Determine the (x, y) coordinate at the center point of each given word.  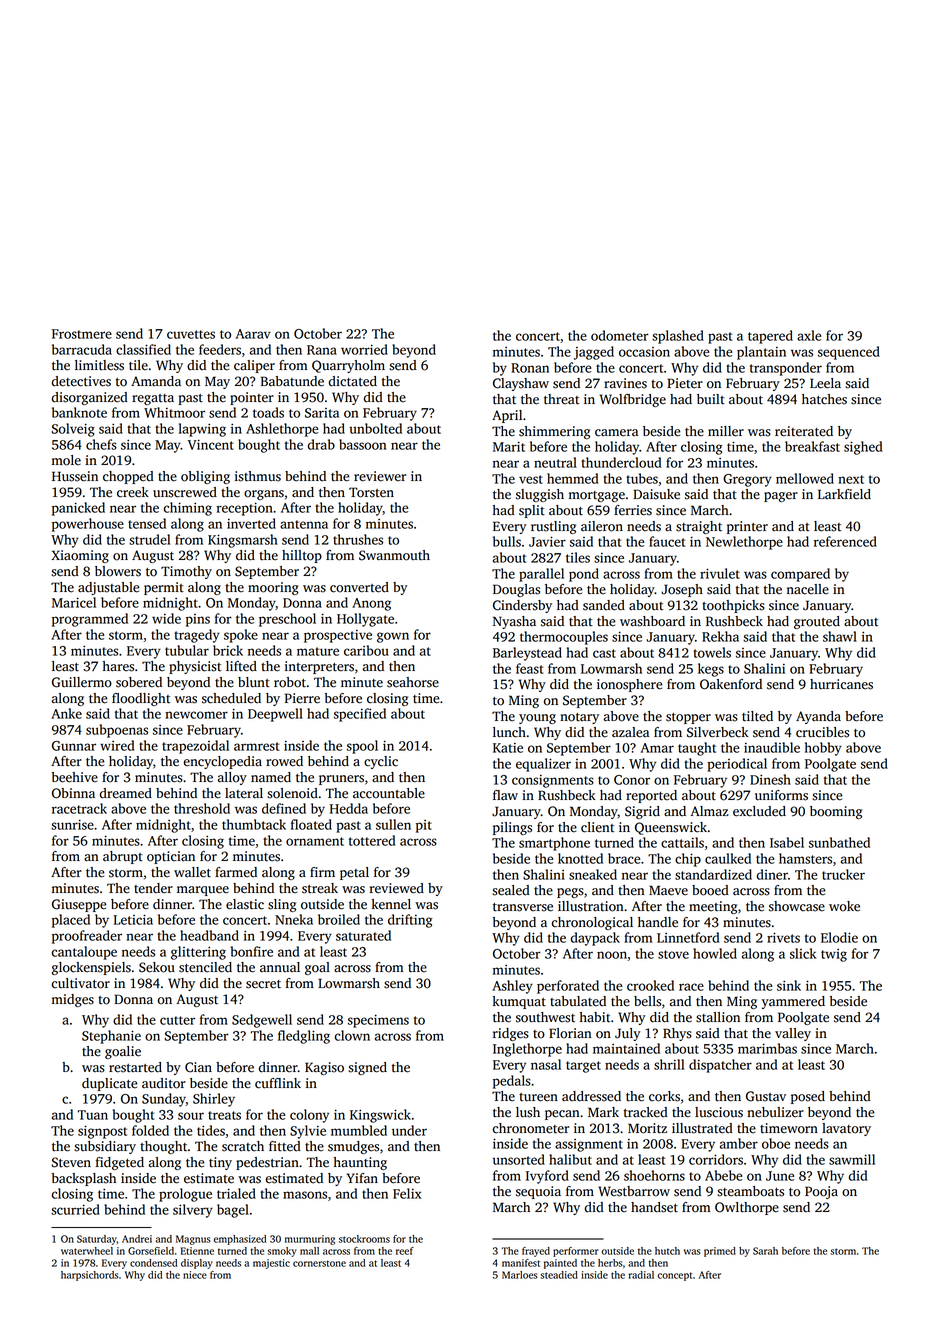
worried (364, 349)
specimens (378, 1021)
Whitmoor (174, 412)
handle (658, 922)
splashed (678, 337)
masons (305, 1195)
